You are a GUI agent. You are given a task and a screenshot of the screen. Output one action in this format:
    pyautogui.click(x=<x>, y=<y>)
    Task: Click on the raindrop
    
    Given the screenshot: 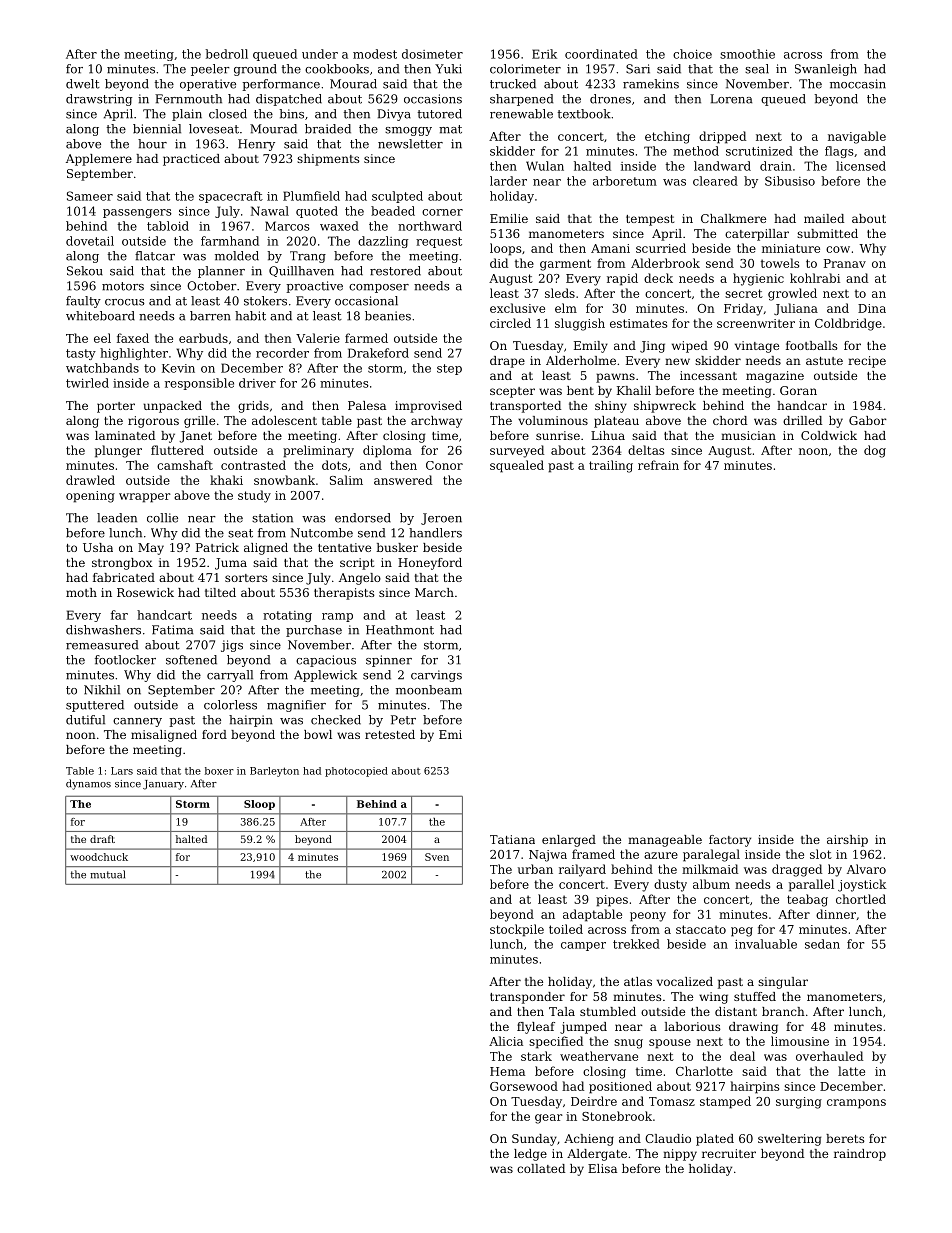 What is the action you would take?
    pyautogui.click(x=860, y=1155)
